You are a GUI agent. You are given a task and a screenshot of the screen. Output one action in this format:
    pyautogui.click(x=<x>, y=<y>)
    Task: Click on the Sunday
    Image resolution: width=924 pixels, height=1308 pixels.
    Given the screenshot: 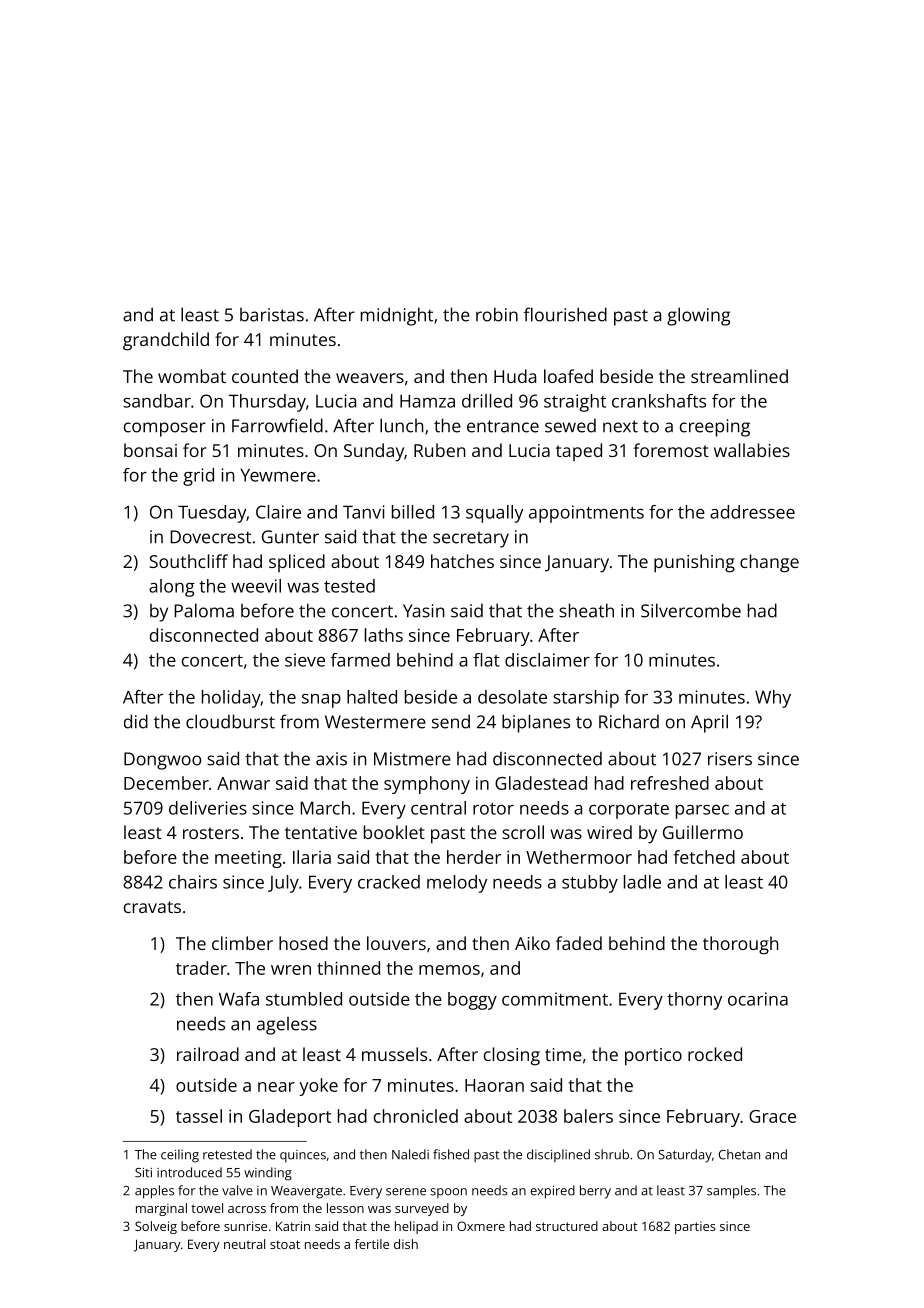 What is the action you would take?
    pyautogui.click(x=374, y=452)
